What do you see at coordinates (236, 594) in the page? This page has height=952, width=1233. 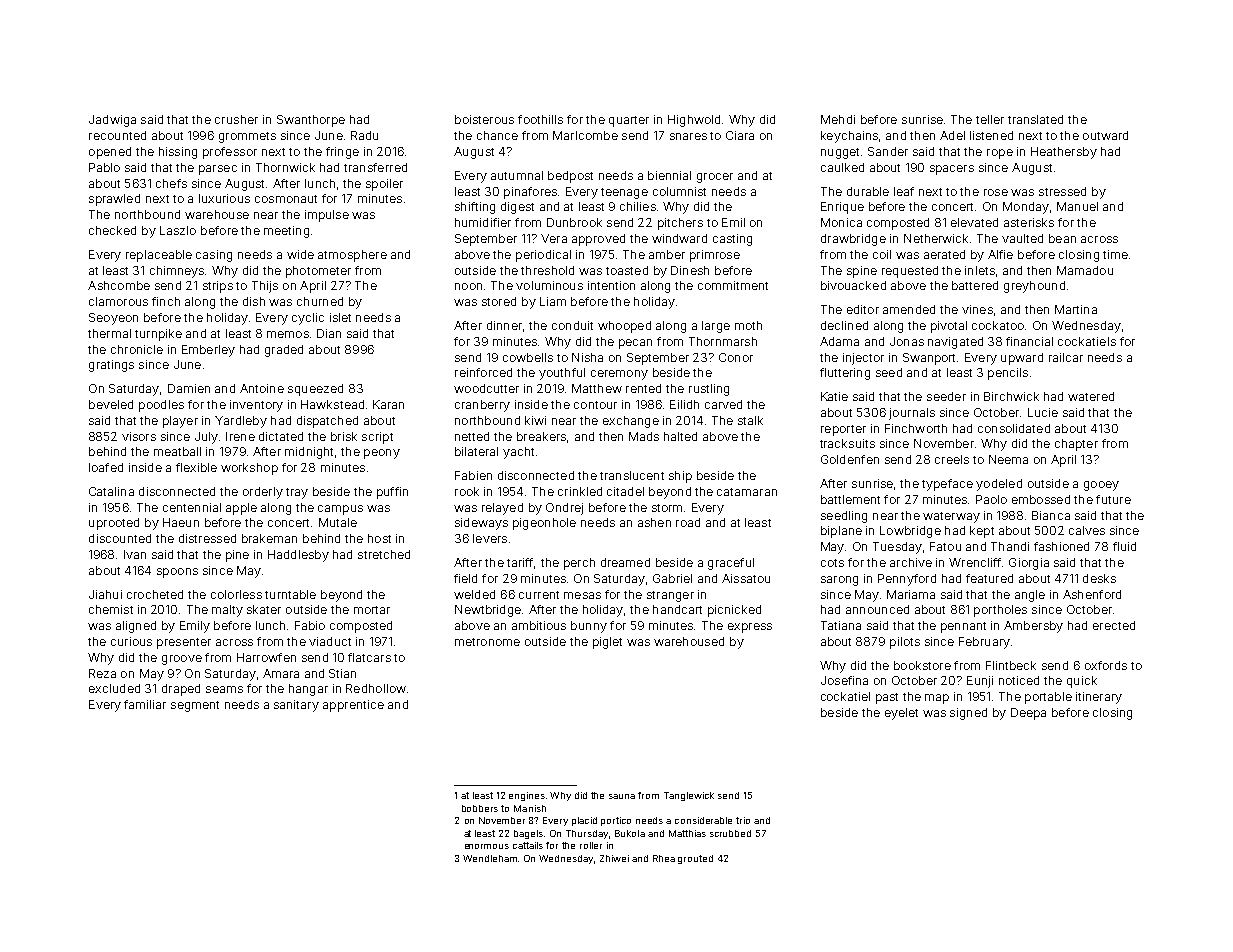 I see `colorless` at bounding box center [236, 594].
